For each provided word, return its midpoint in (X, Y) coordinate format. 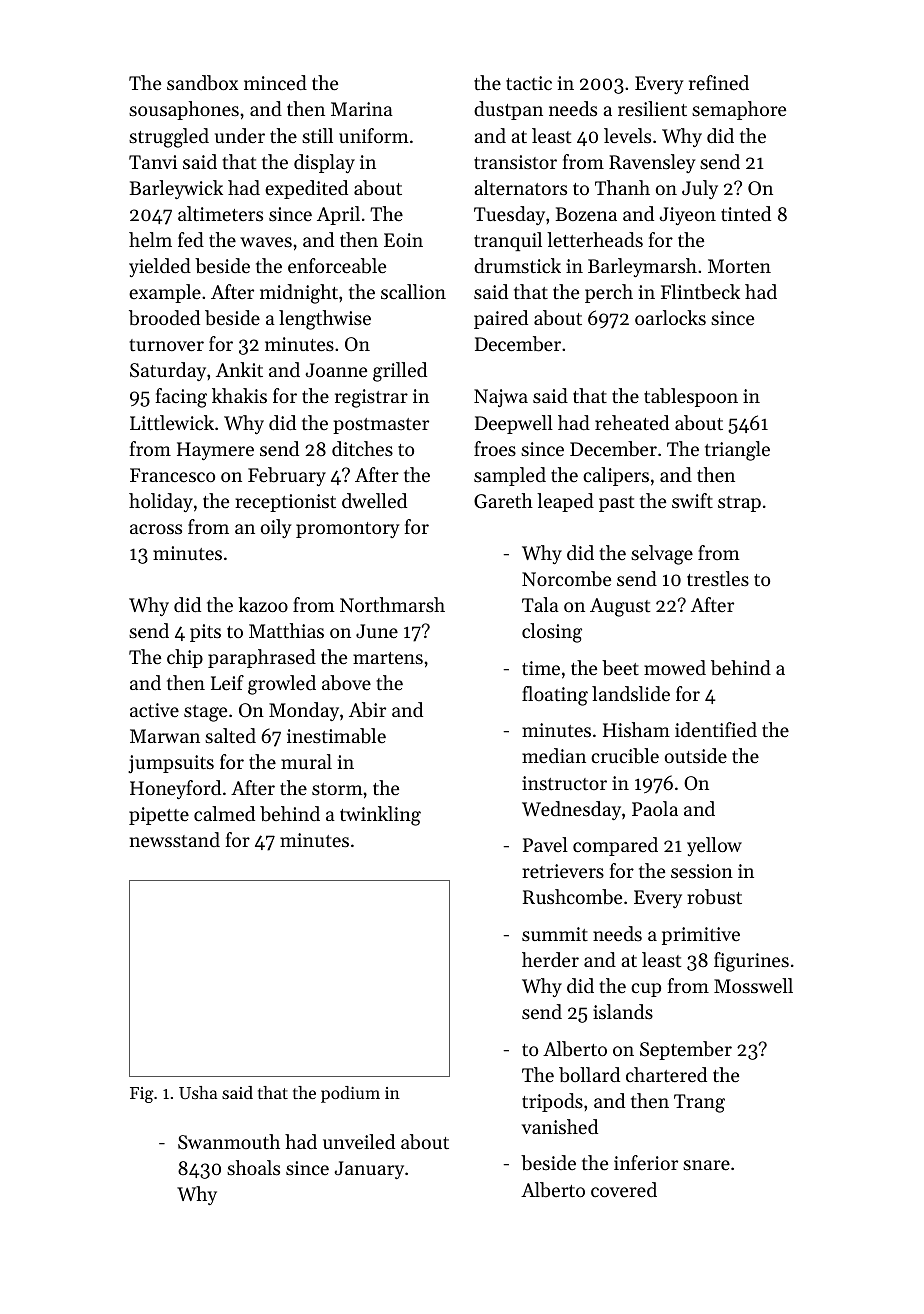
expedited (306, 189)
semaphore (739, 110)
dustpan (508, 110)
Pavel (545, 844)
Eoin (403, 240)
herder (550, 959)
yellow (714, 846)
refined (719, 82)
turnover (167, 345)
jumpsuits (171, 764)
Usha (198, 1092)
